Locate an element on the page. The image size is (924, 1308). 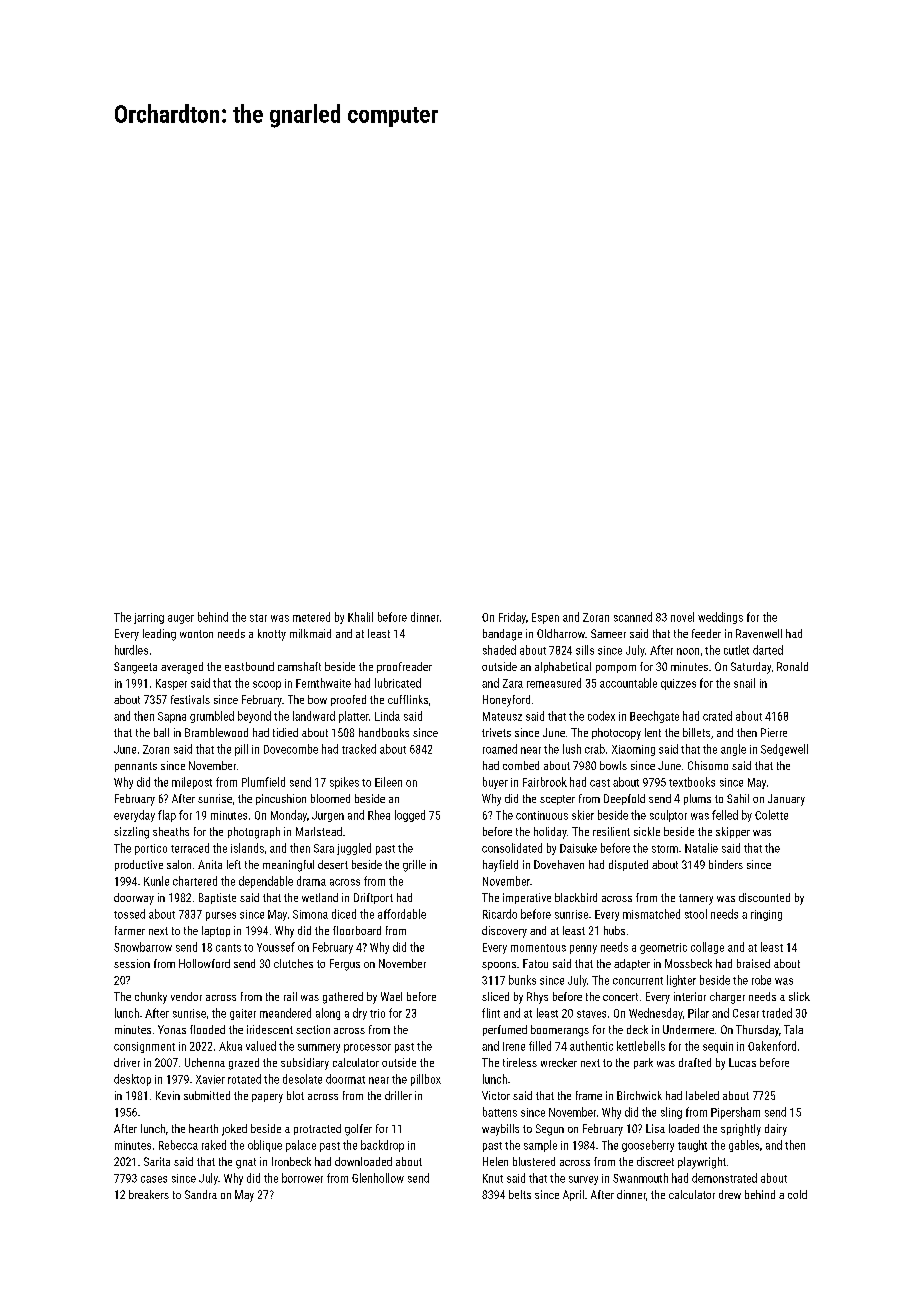
perfumed is located at coordinates (505, 1030).
